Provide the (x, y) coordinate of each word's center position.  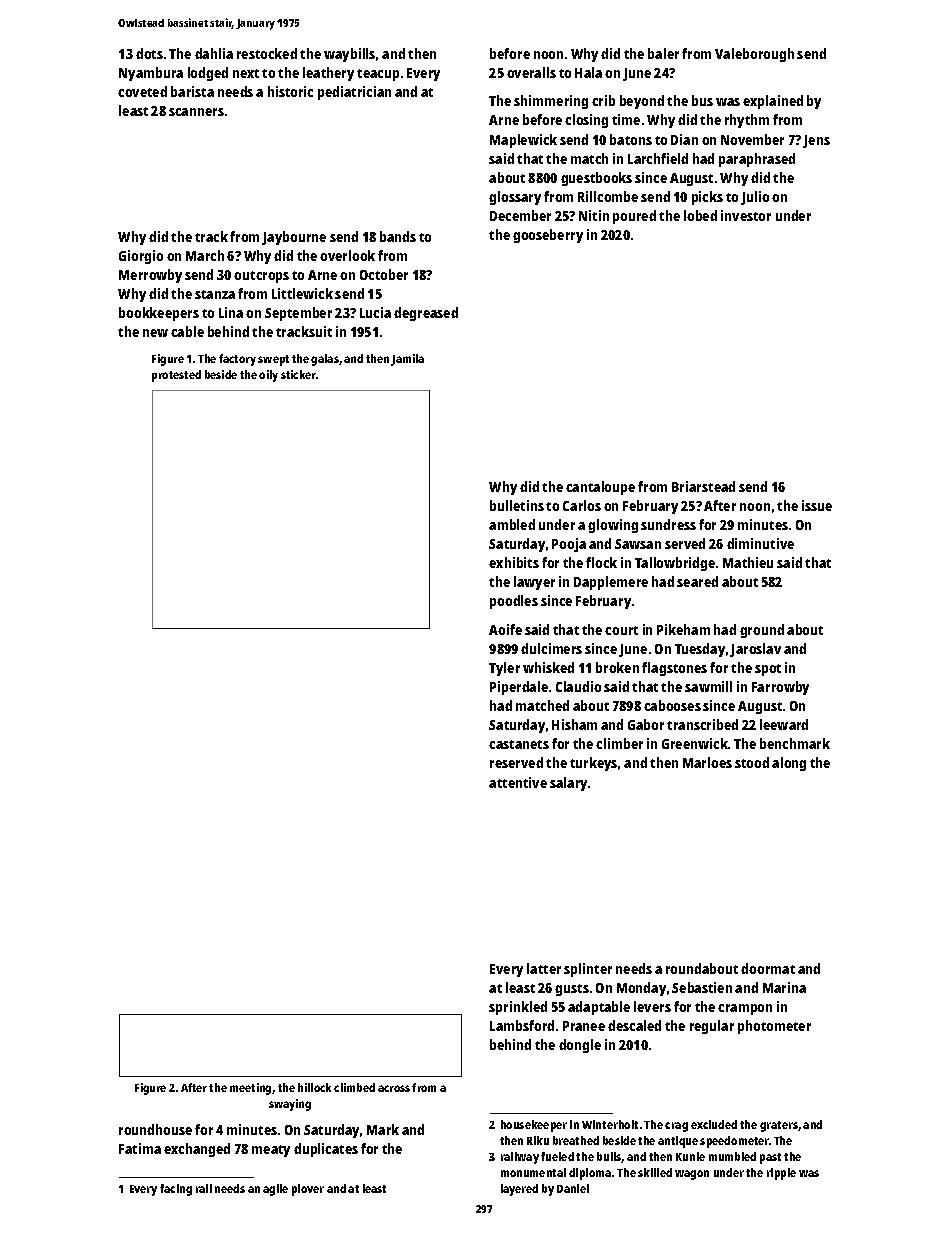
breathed (576, 1140)
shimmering (551, 102)
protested (176, 376)
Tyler (504, 669)
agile (275, 1190)
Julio (755, 198)
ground (762, 631)
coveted (142, 91)
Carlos (582, 505)
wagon (692, 1175)
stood (752, 762)
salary (568, 784)
